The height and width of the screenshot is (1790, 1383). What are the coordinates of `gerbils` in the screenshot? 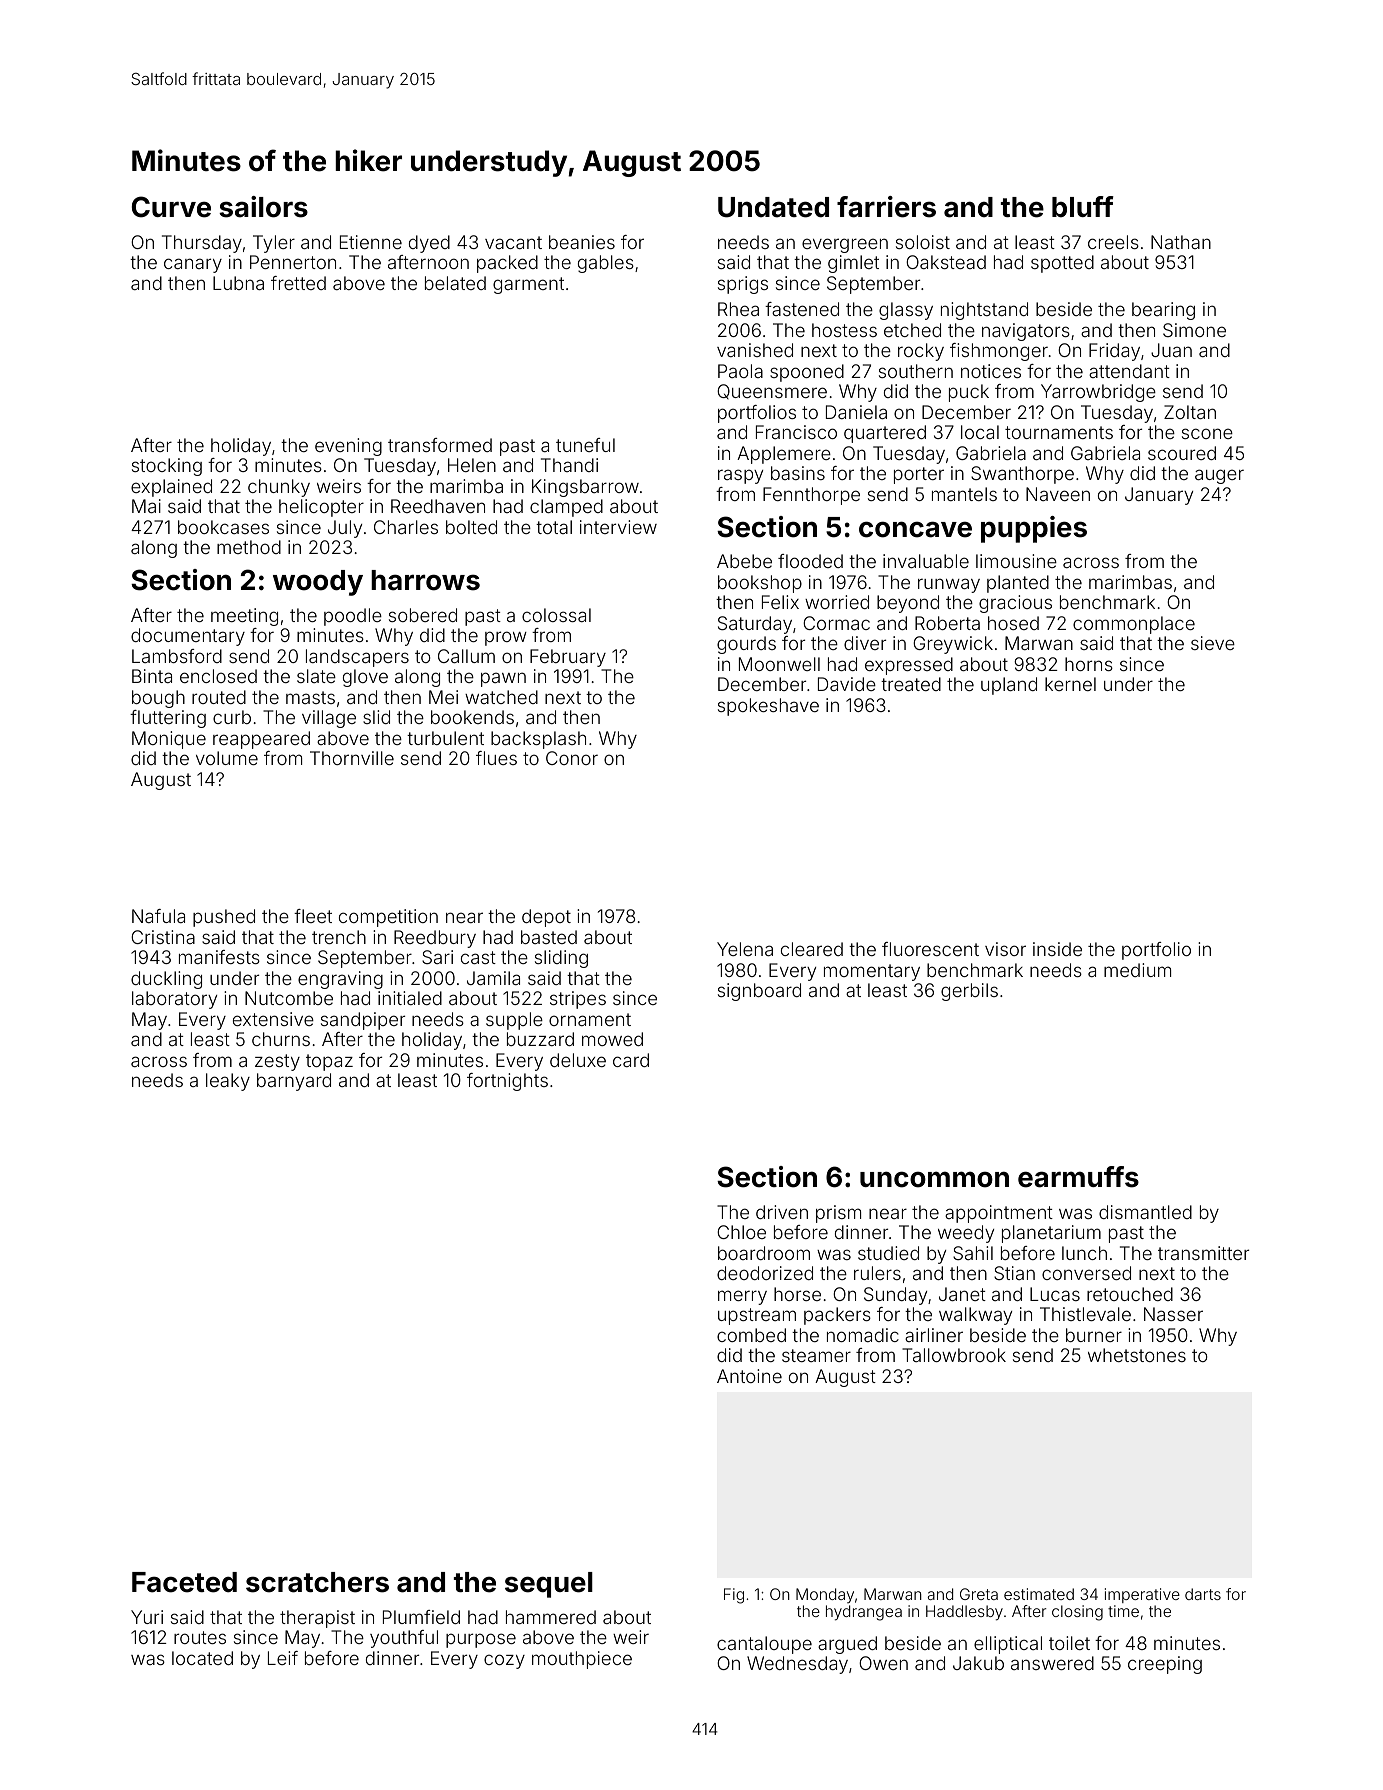 It's located at (969, 992).
